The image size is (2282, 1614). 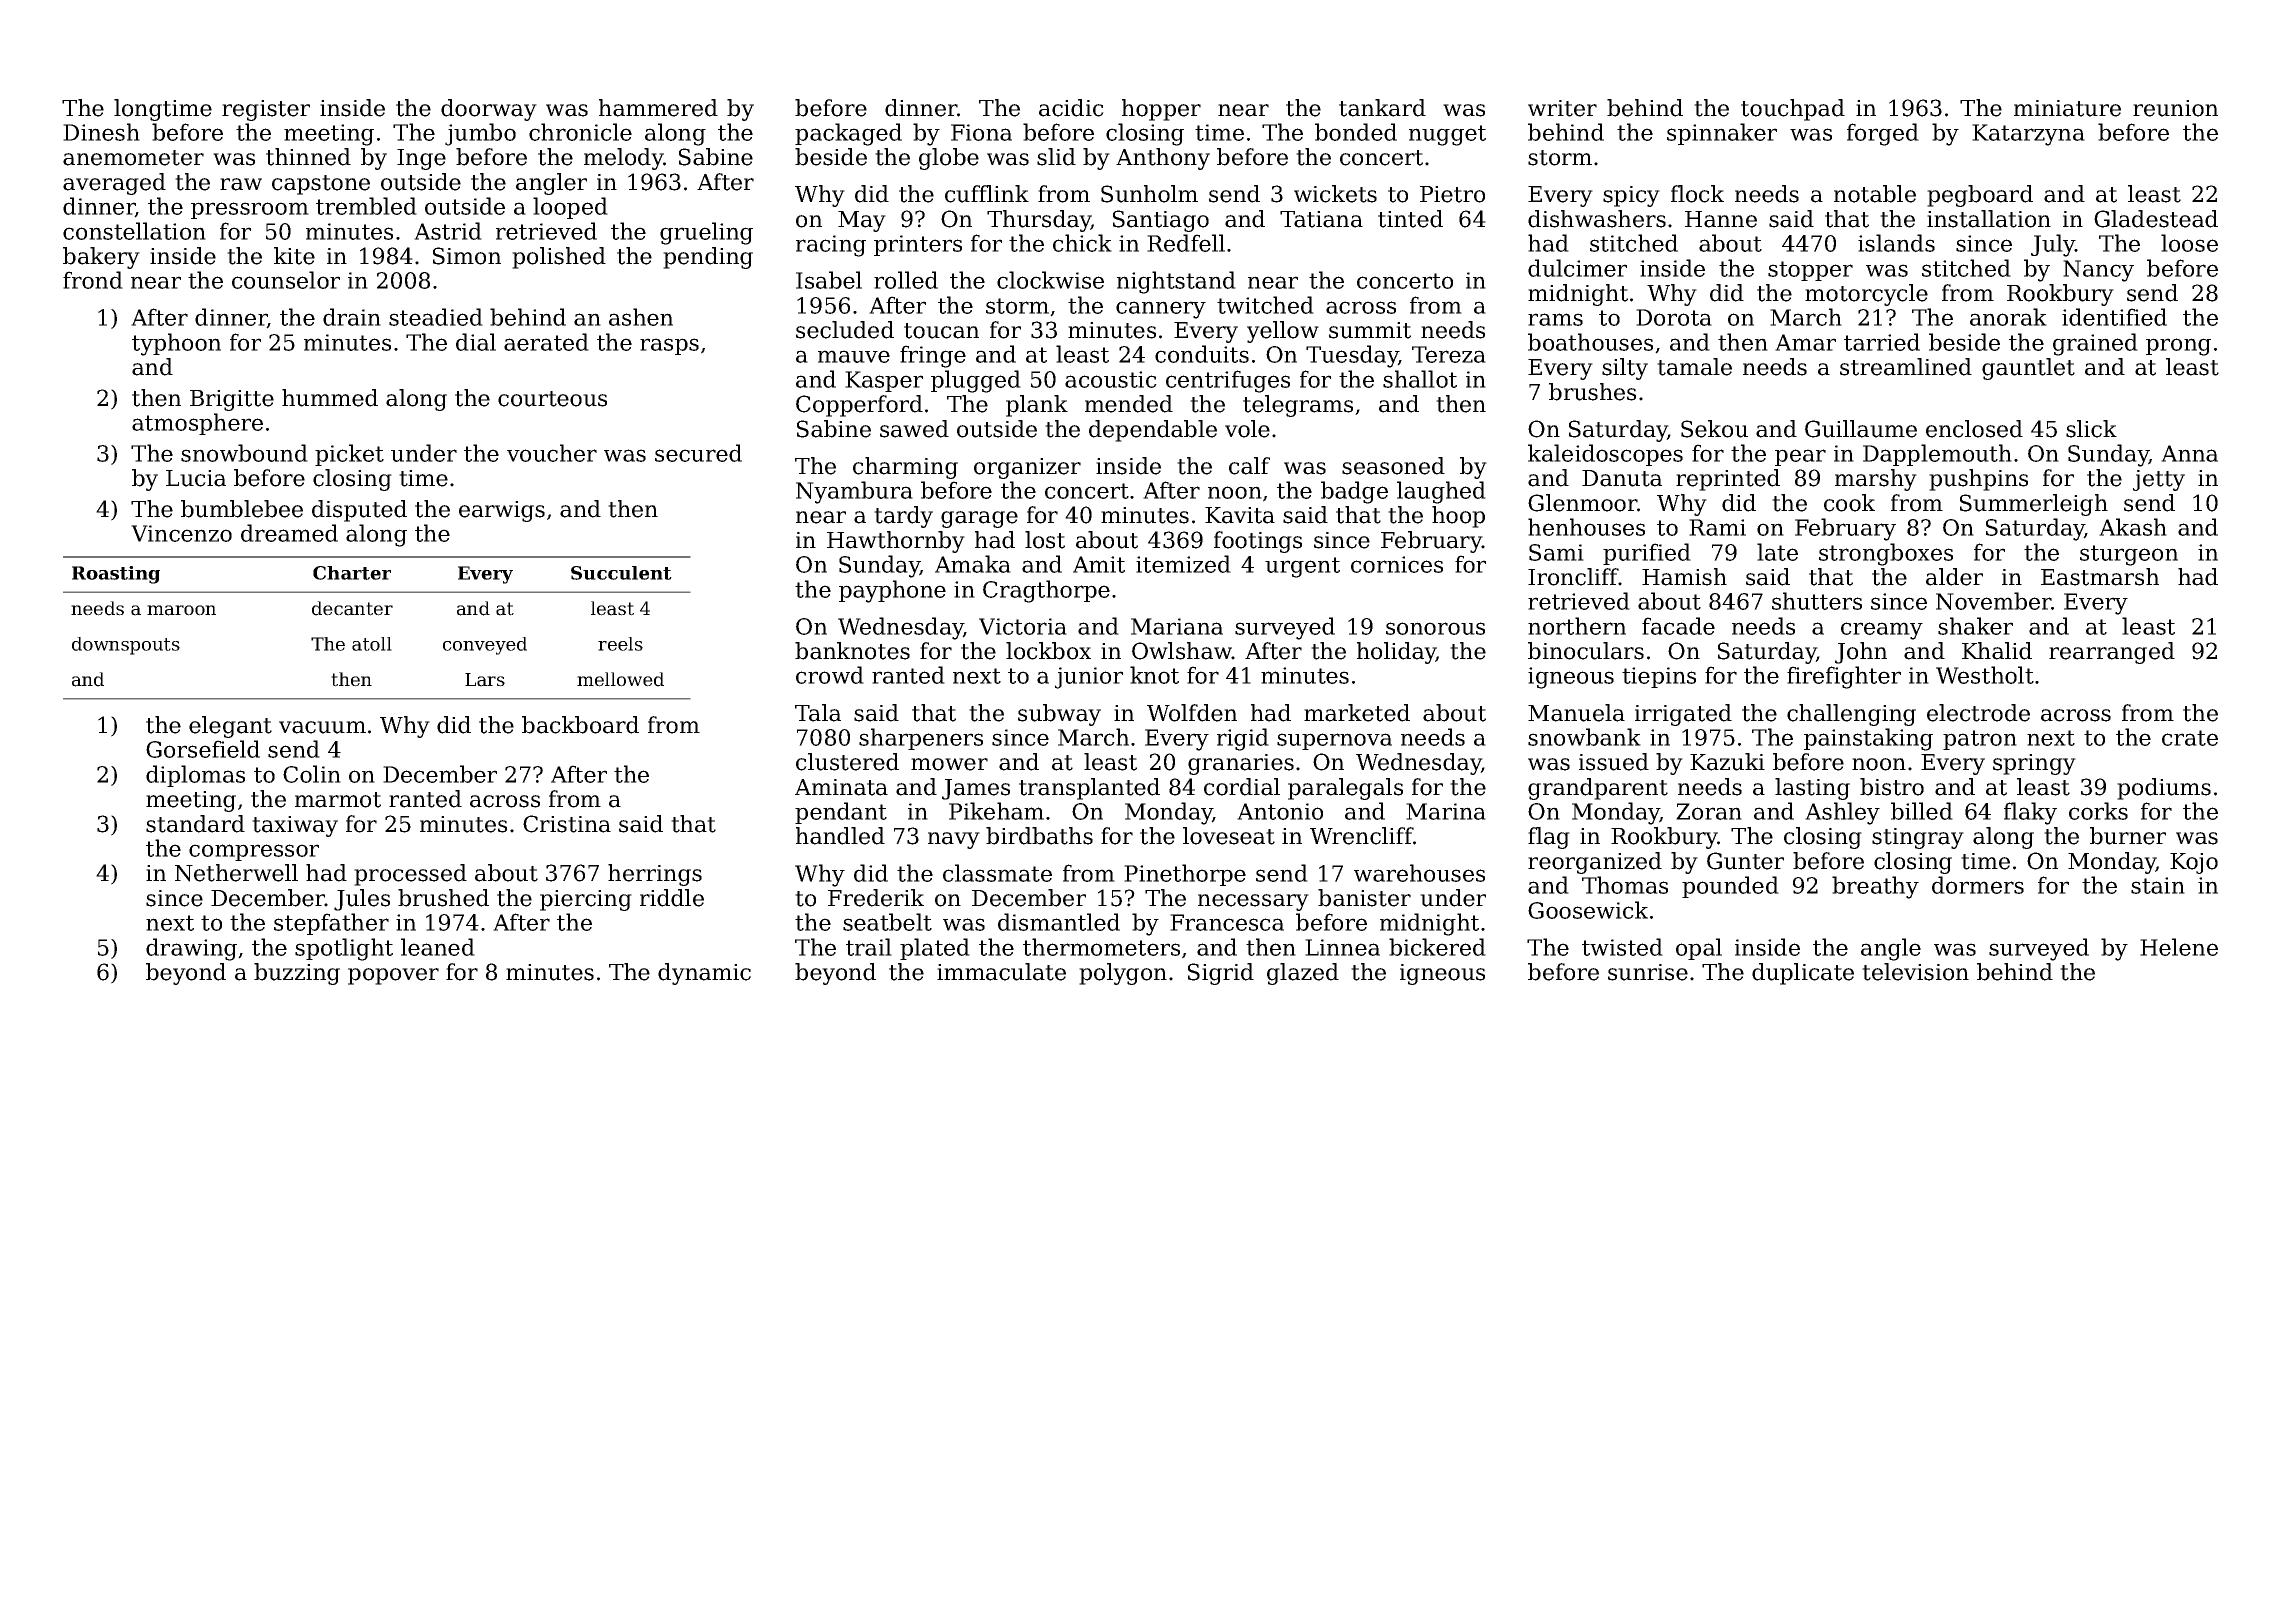 What do you see at coordinates (1045, 540) in the page?
I see `lost` at bounding box center [1045, 540].
